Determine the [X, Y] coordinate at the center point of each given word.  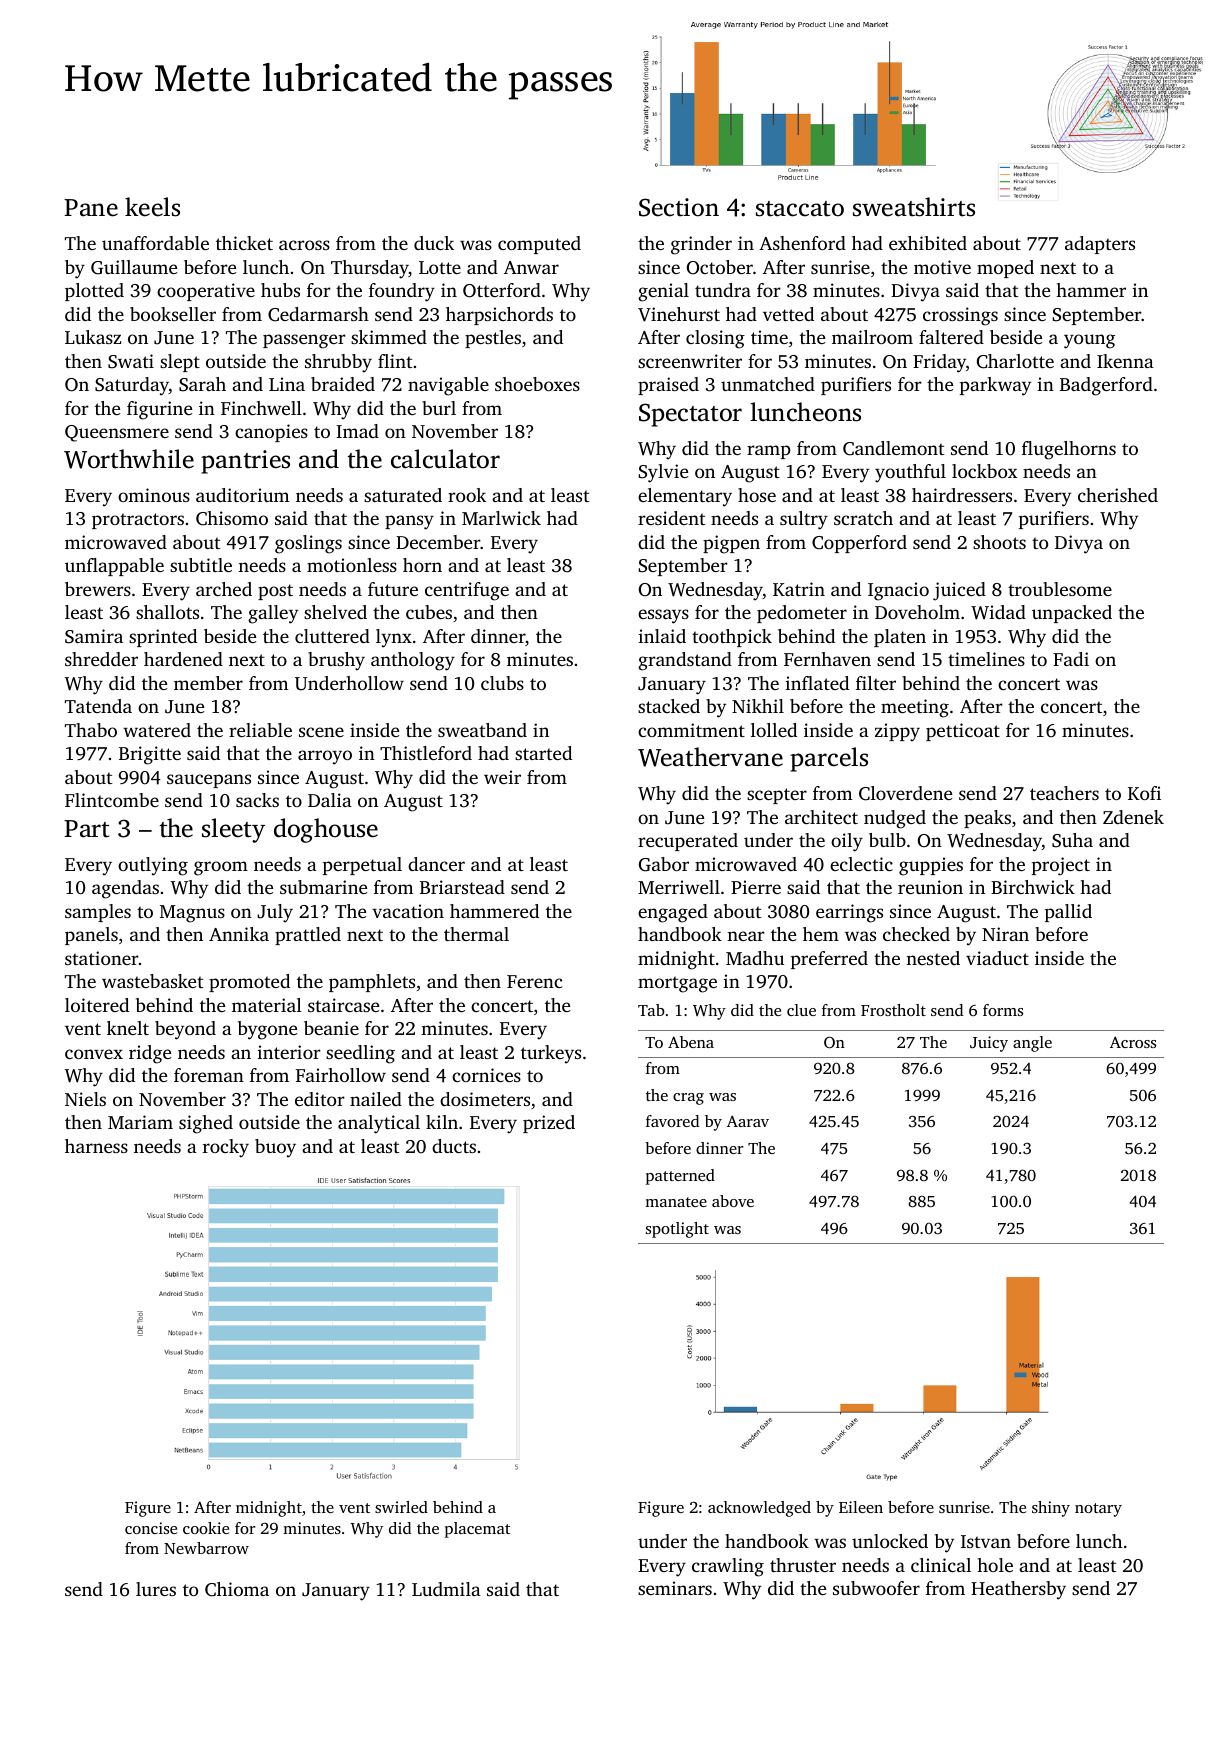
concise [151, 1528]
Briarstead [462, 887]
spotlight [677, 1230]
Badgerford [1106, 386]
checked [916, 934]
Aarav [748, 1121]
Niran [1005, 934]
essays [663, 616]
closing [715, 339]
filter [876, 683]
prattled [308, 936]
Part [86, 829]
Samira [94, 636]
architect [821, 817]
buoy [275, 1148]
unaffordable [155, 243]
